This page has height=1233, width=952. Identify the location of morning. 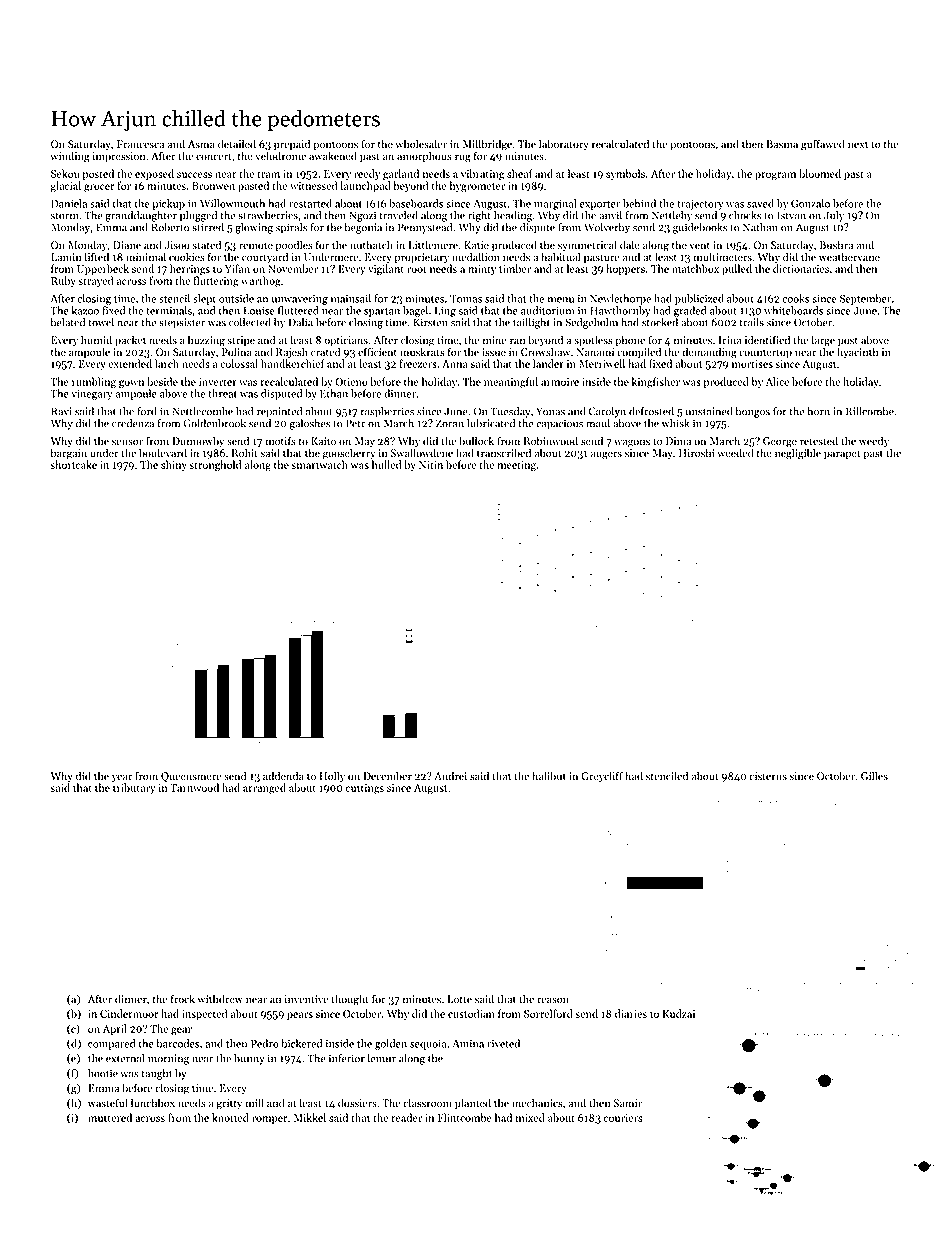
(168, 1059).
